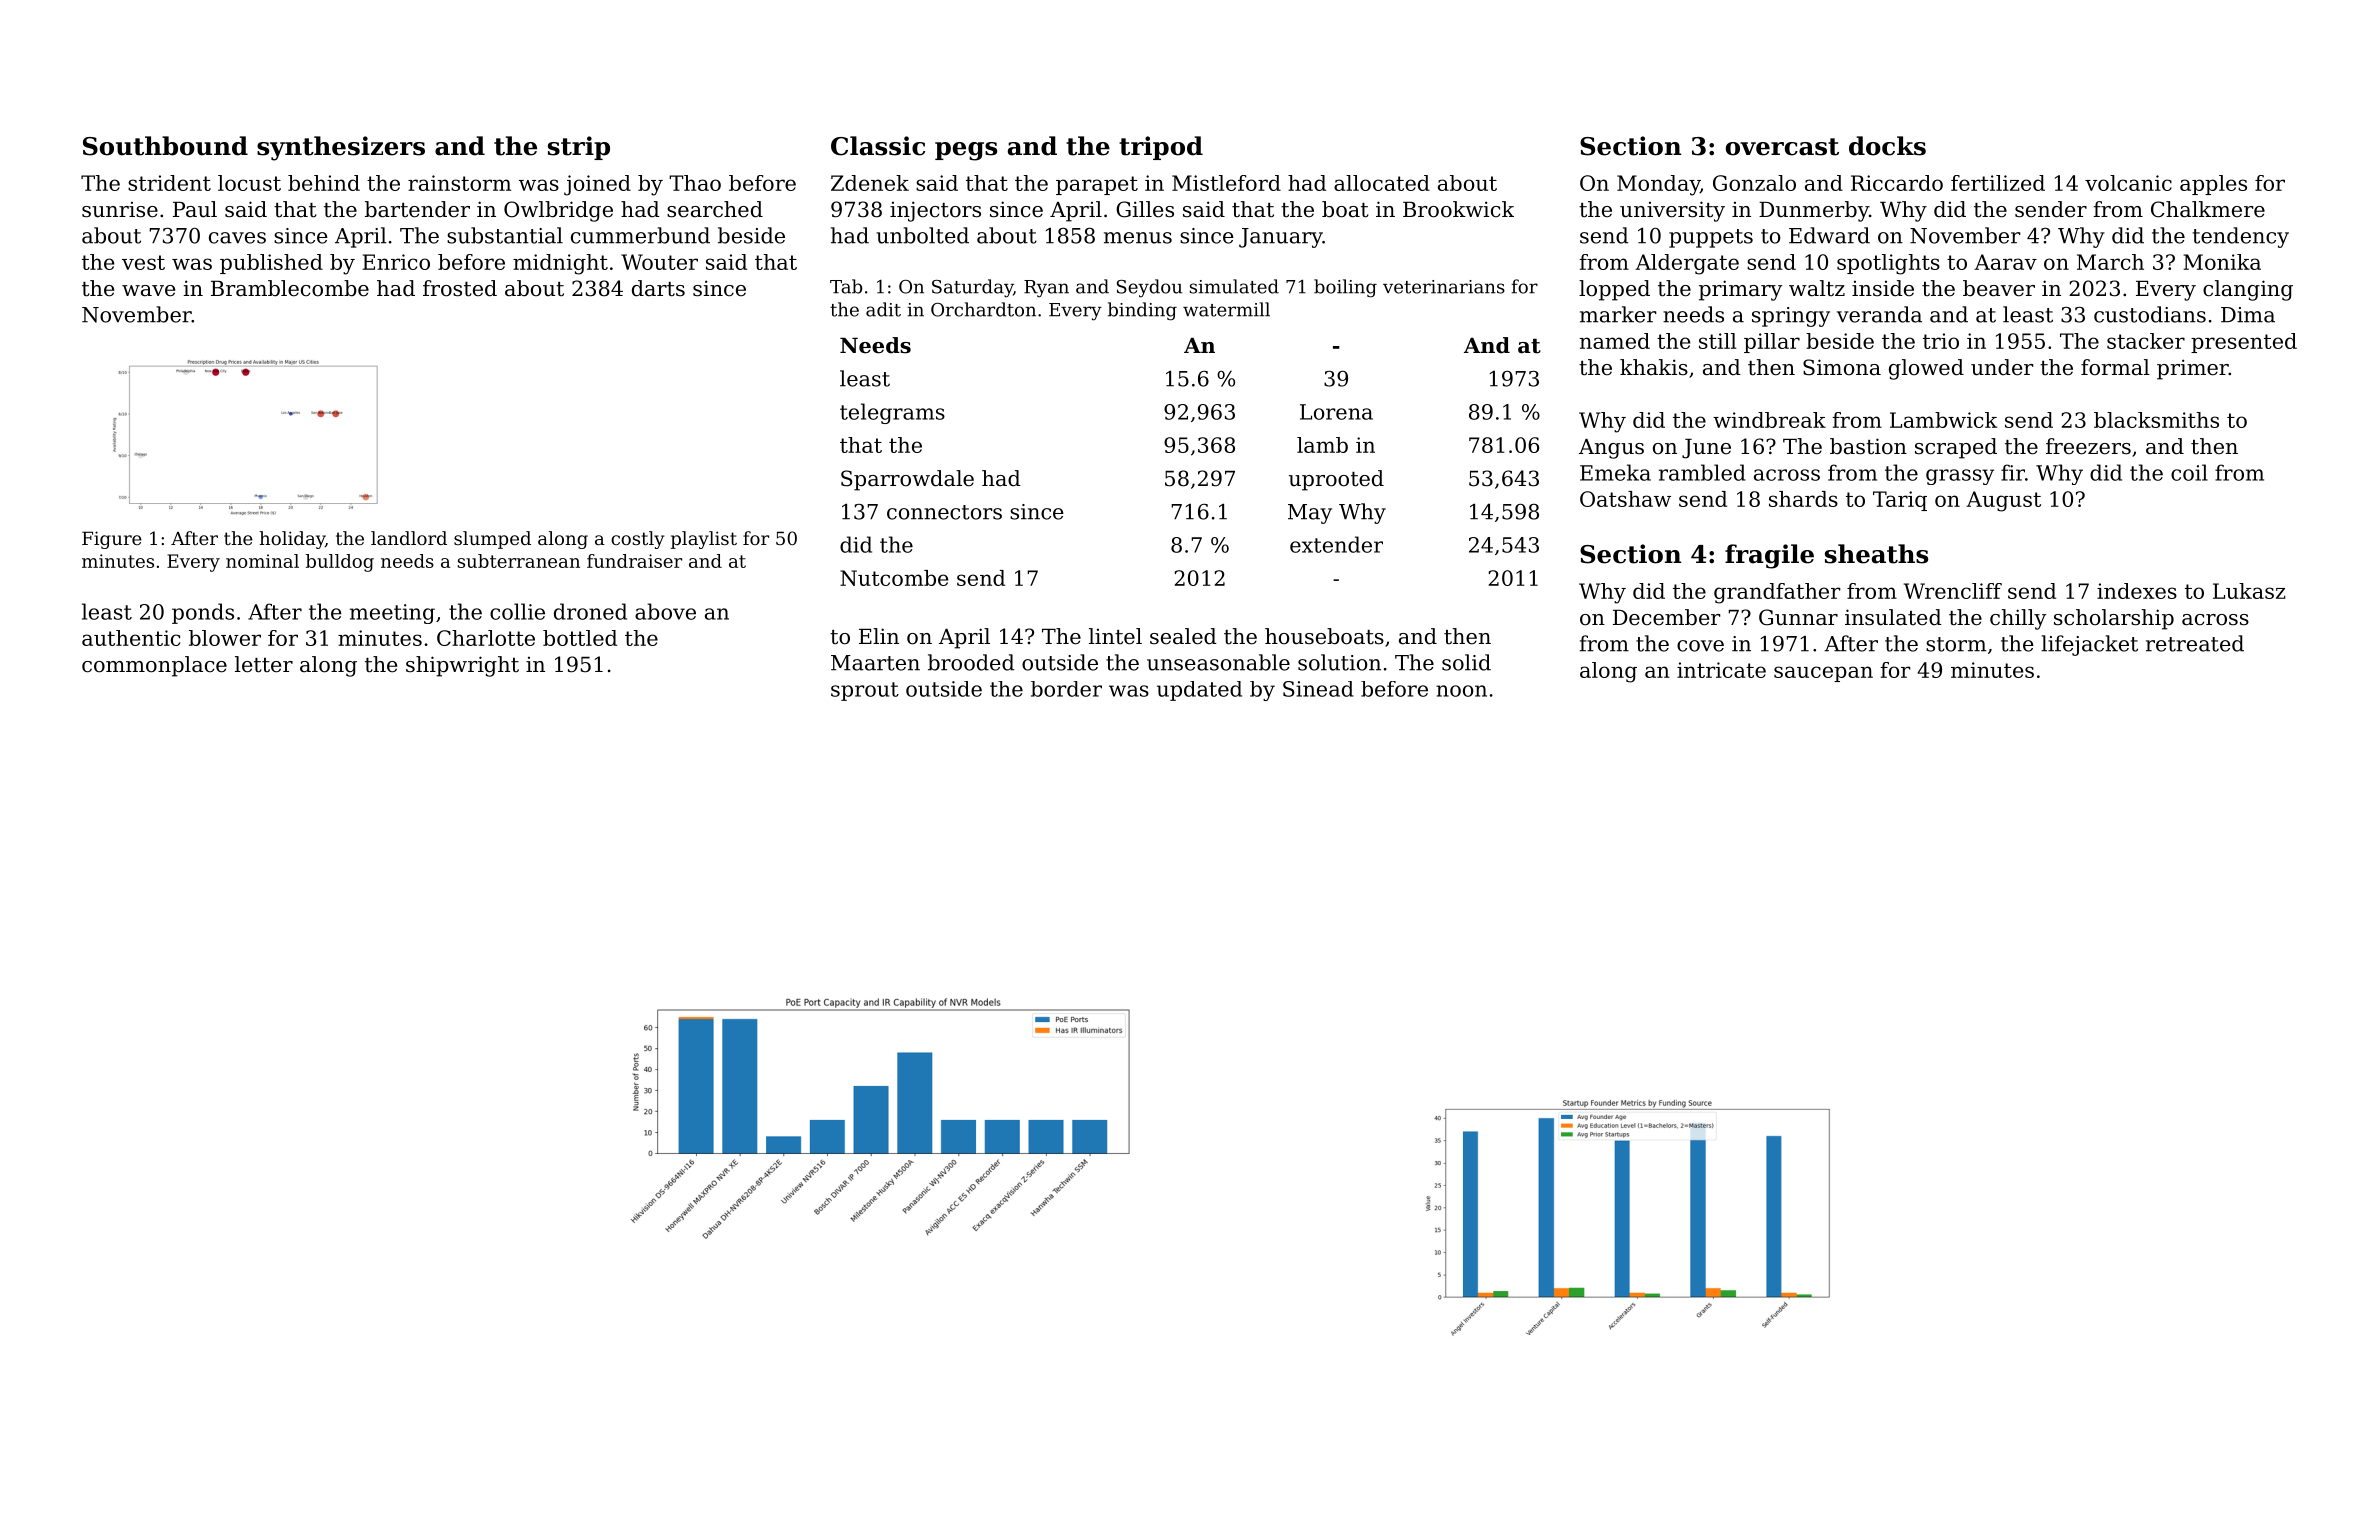 Image resolution: width=2380 pixels, height=1540 pixels. What do you see at coordinates (1893, 617) in the screenshot?
I see `insulated` at bounding box center [1893, 617].
